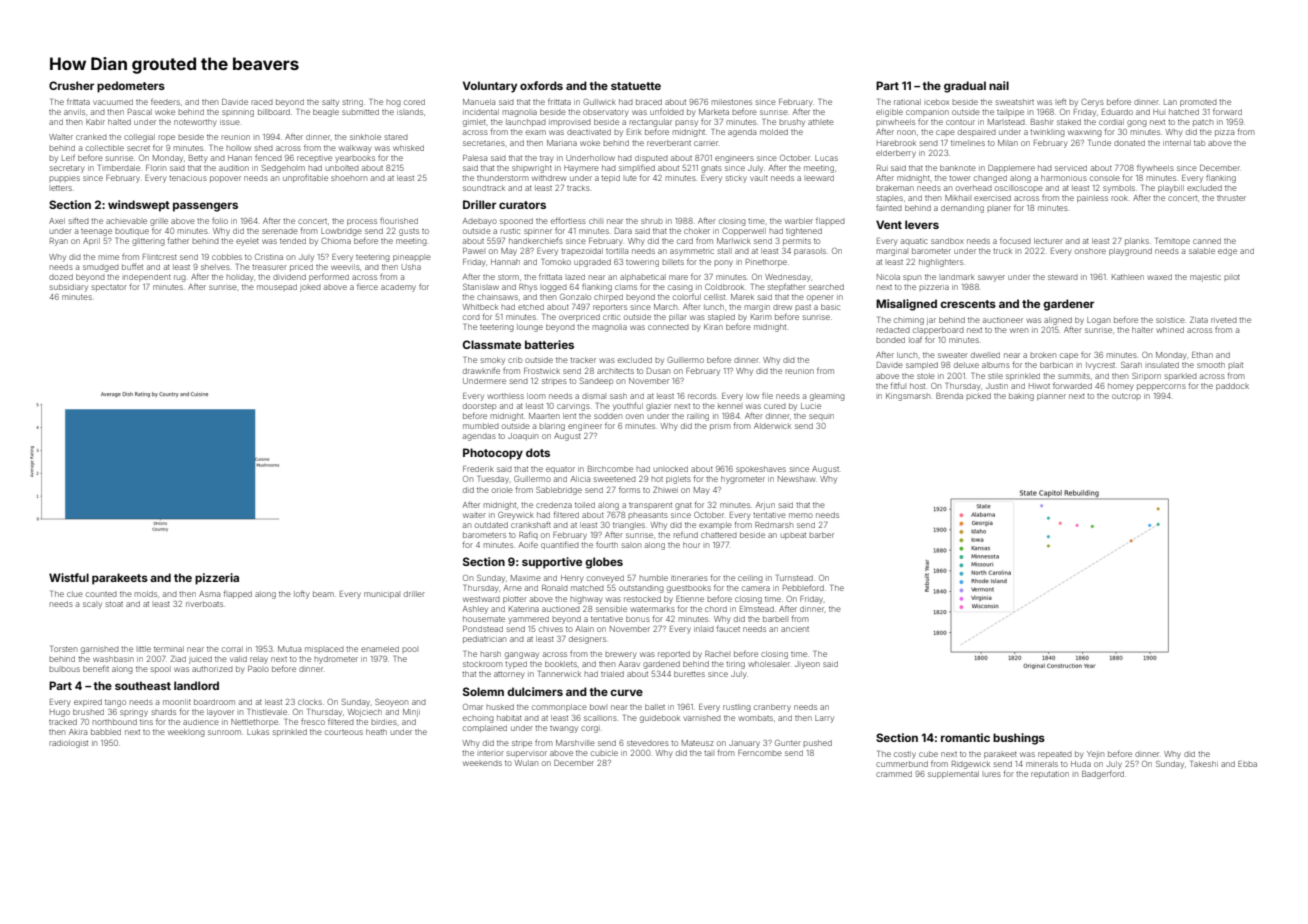  I want to click on mousepad, so click(277, 287).
